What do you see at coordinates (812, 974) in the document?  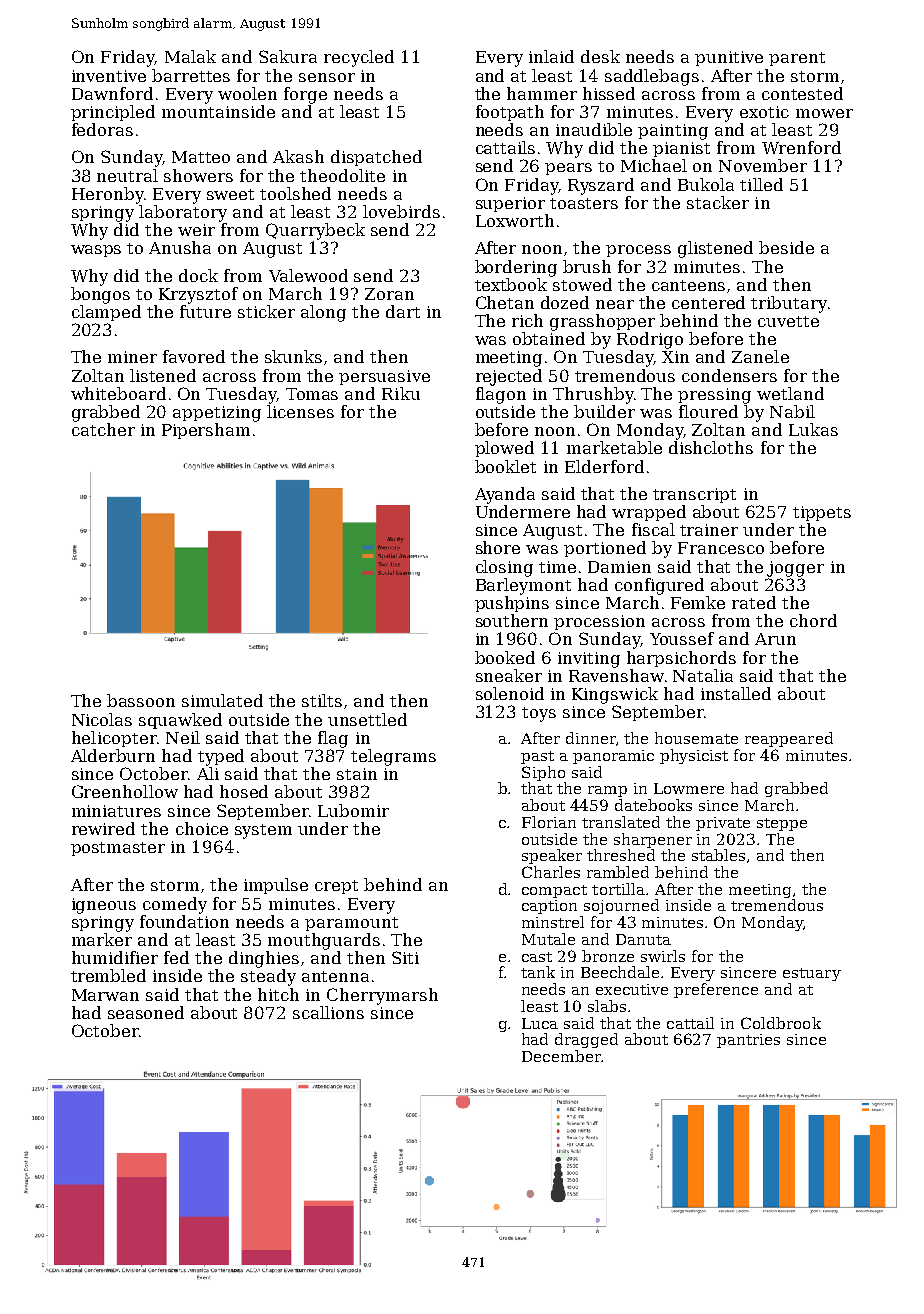 I see `estuary` at bounding box center [812, 974].
